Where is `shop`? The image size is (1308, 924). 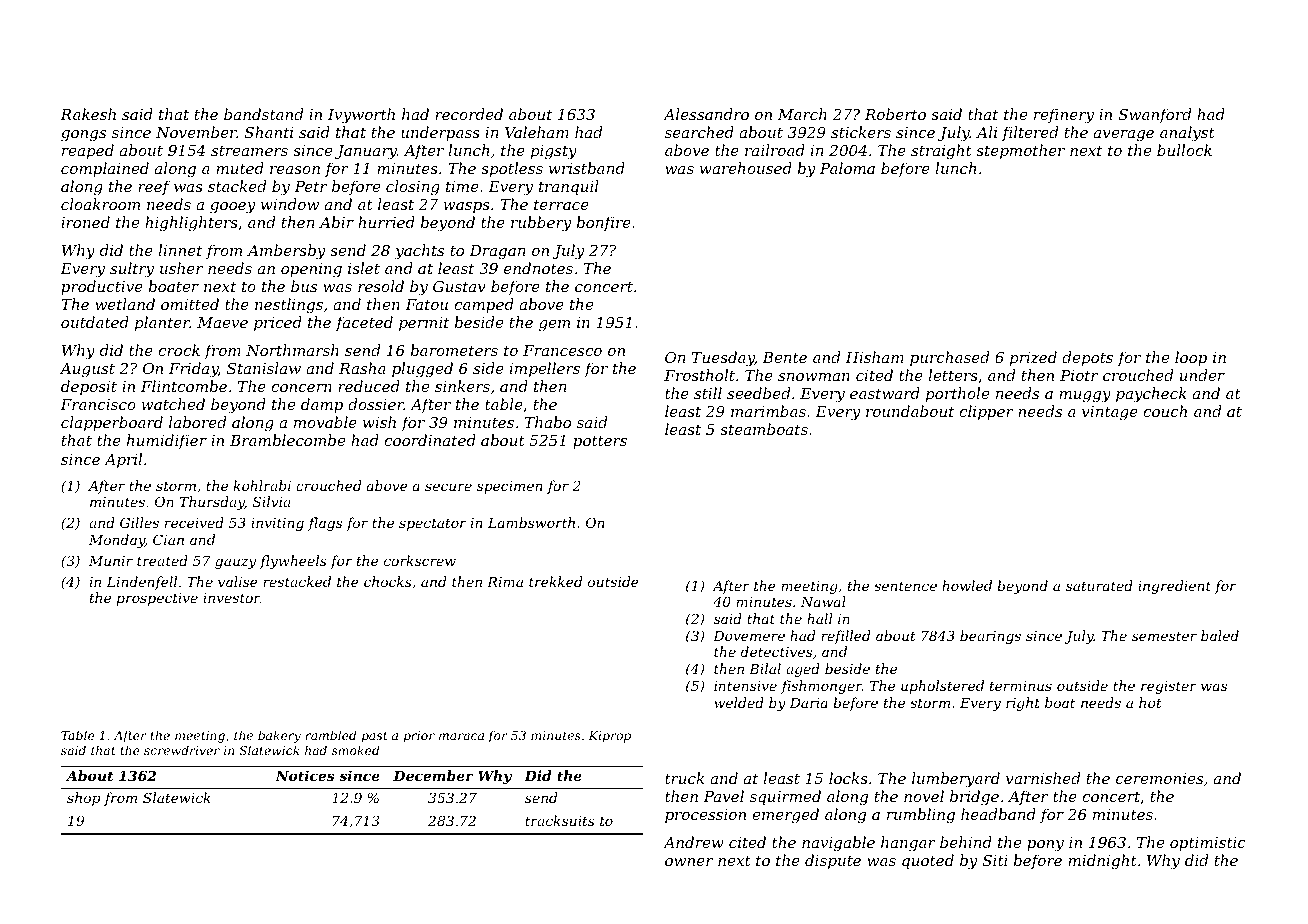 shop is located at coordinates (83, 799).
